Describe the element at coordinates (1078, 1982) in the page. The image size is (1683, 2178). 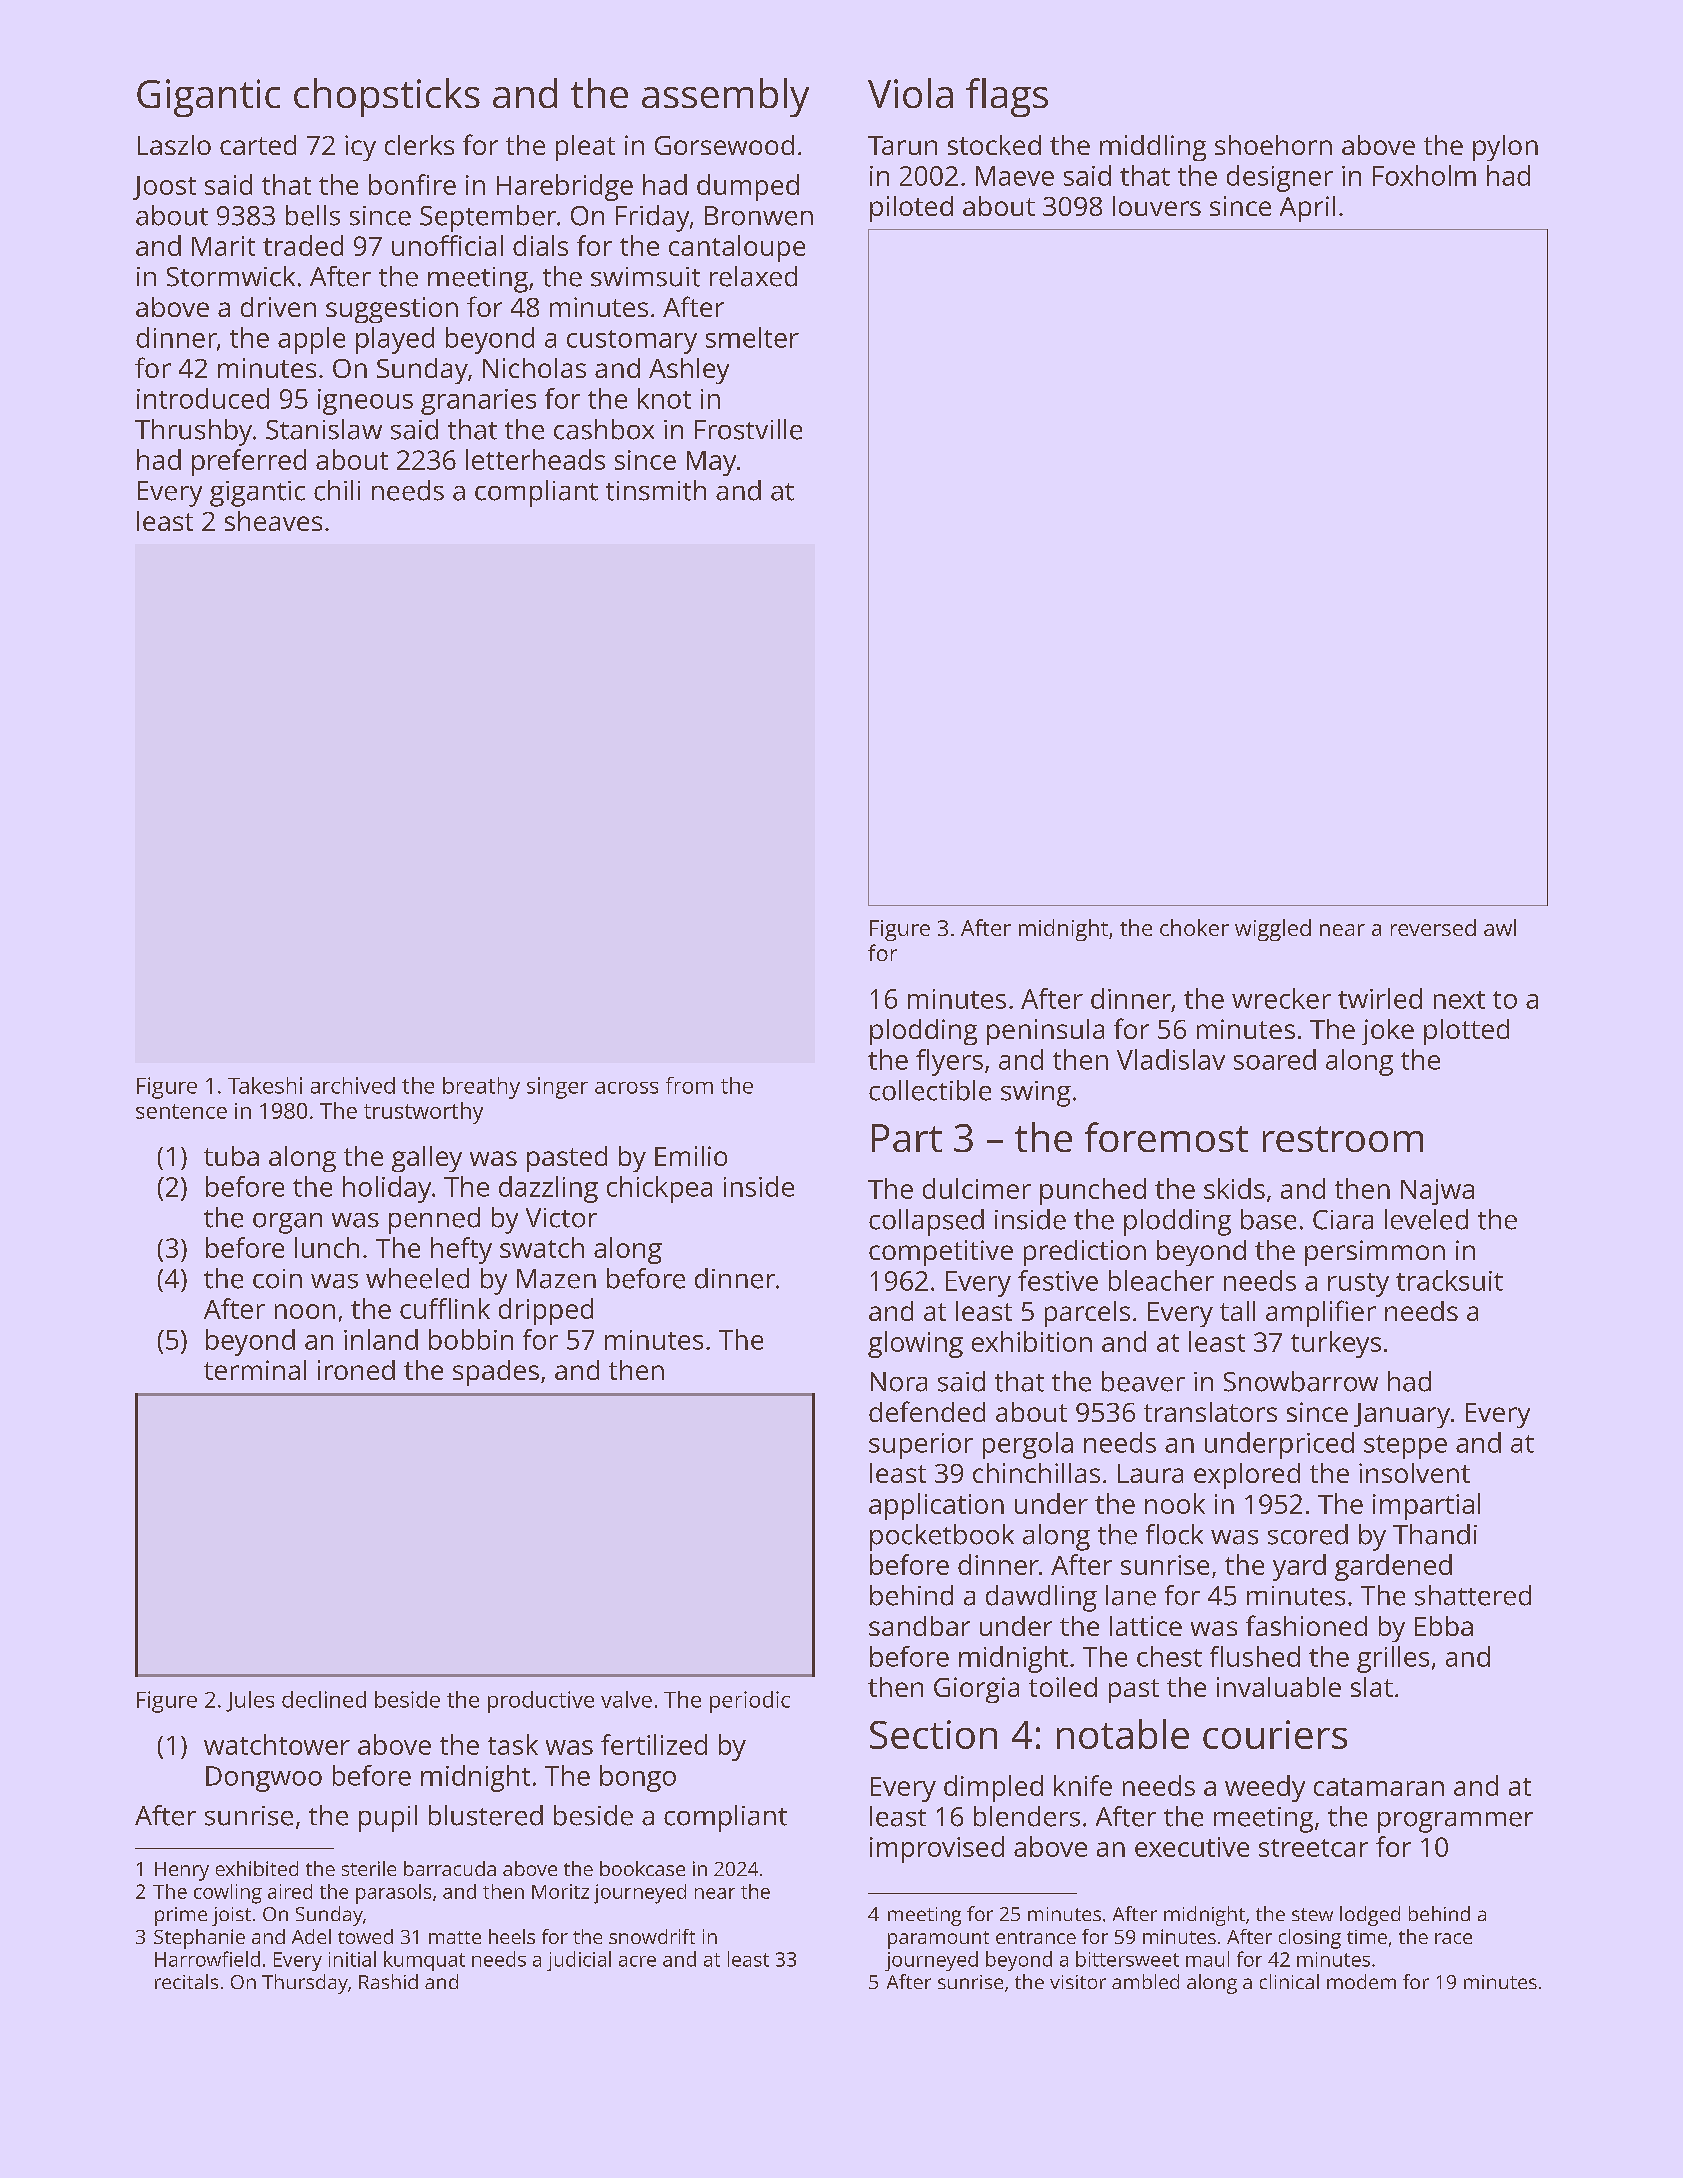
I see `visitor` at that location.
